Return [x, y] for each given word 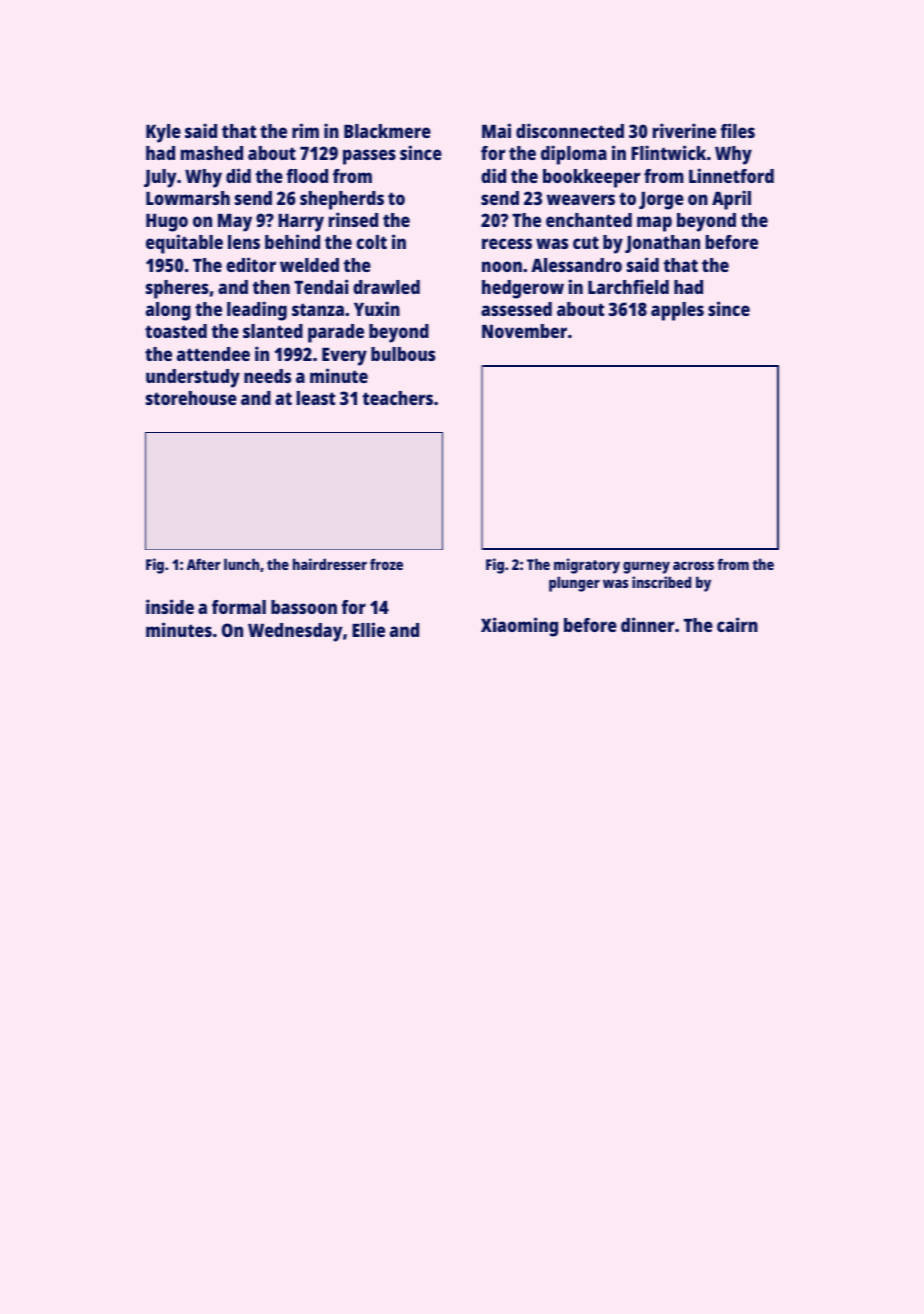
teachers [397, 398]
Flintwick [668, 152]
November [524, 331]
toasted [176, 331]
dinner [647, 624]
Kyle [163, 133]
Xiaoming [519, 627]
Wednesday [295, 632]
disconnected [570, 130]
